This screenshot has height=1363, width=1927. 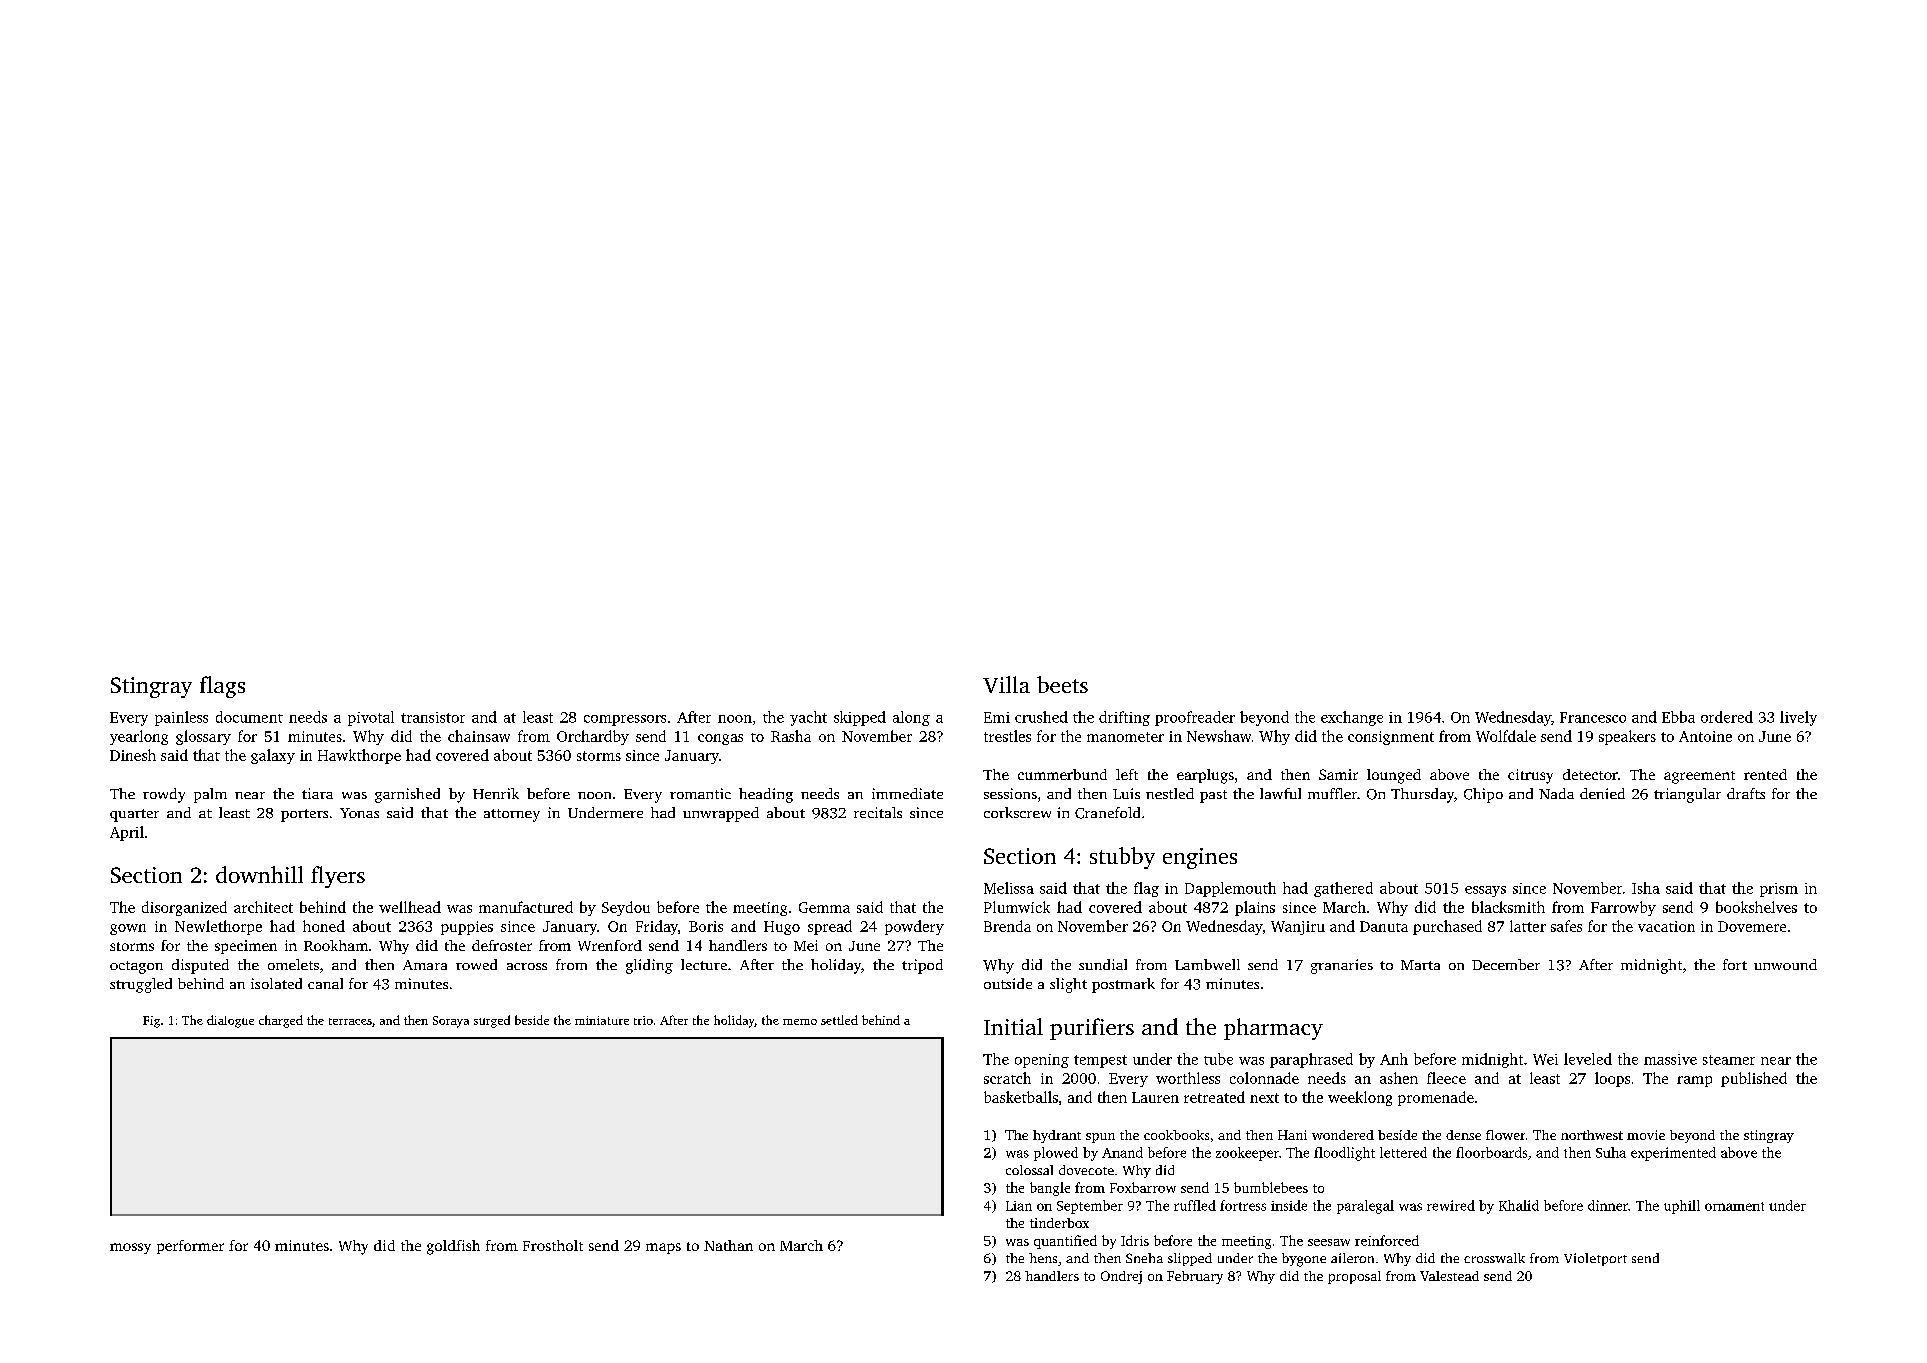 What do you see at coordinates (1506, 736) in the screenshot?
I see `Wolfdale` at bounding box center [1506, 736].
